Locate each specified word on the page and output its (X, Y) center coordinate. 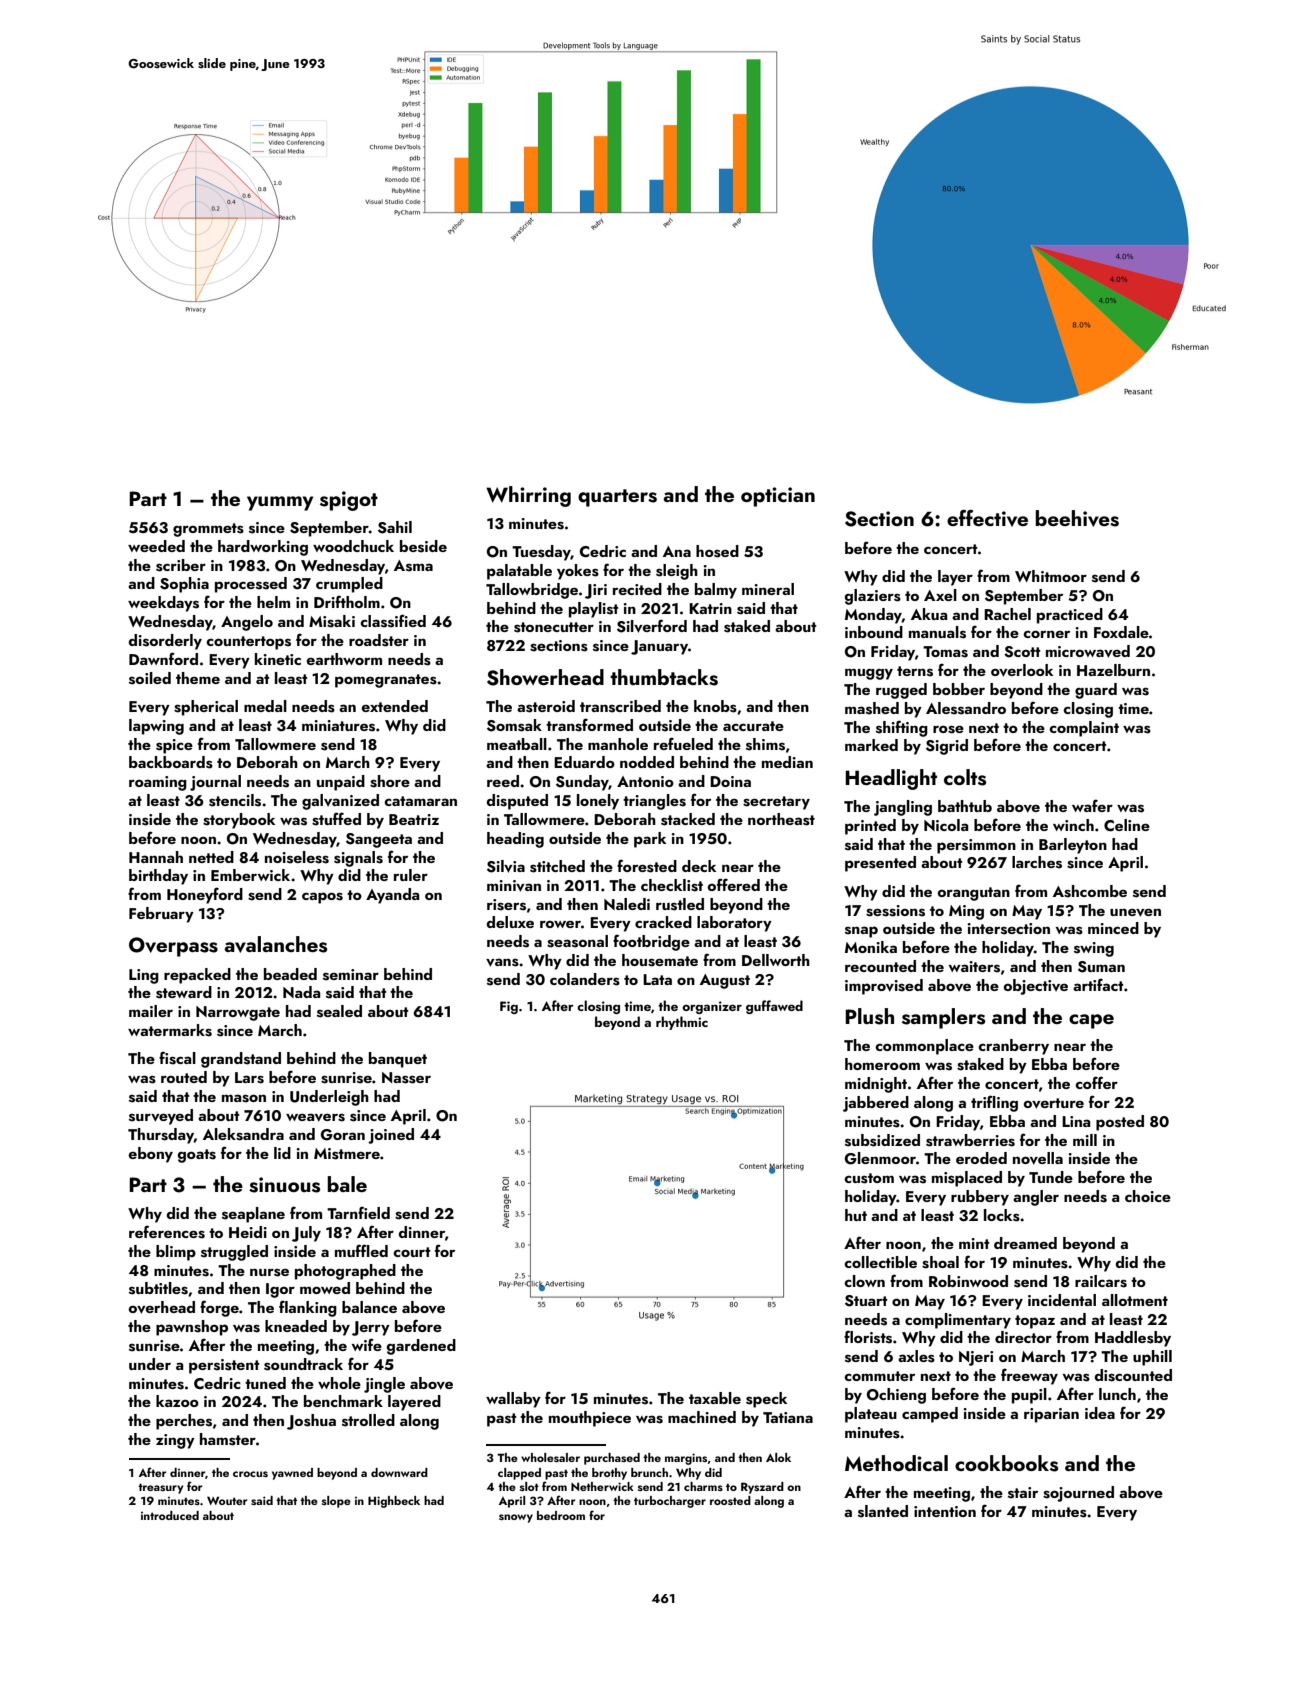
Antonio (645, 781)
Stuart (866, 1301)
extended (394, 706)
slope (336, 1502)
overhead (161, 1307)
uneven (1135, 912)
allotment (1135, 1300)
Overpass (173, 947)
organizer (712, 1007)
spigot (349, 501)
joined (391, 1136)
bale (347, 1184)
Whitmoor (1051, 576)
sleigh (677, 572)
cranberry (1013, 1047)
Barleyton (1073, 846)
